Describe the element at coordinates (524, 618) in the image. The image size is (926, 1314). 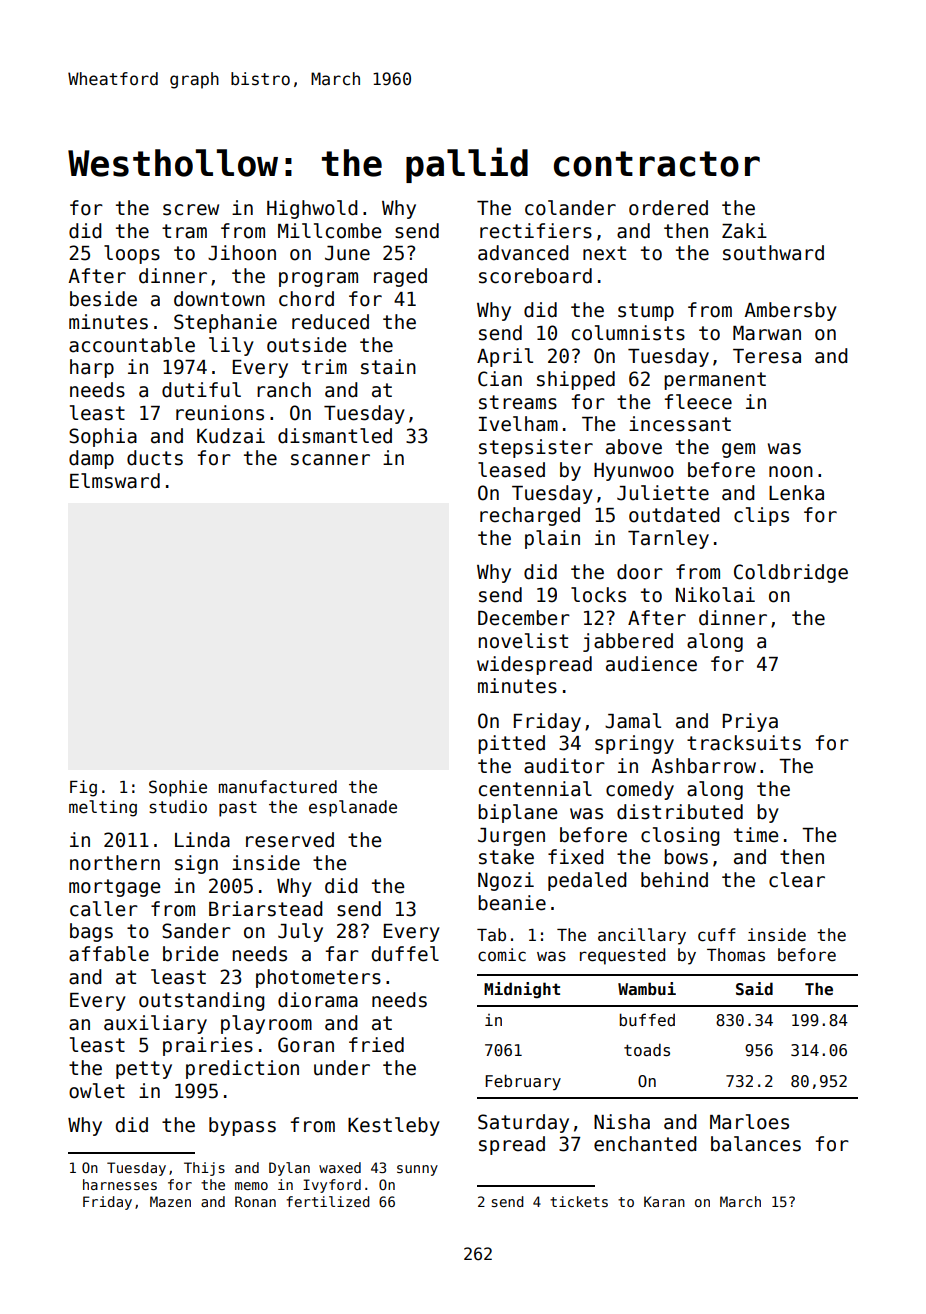
I see `December` at that location.
